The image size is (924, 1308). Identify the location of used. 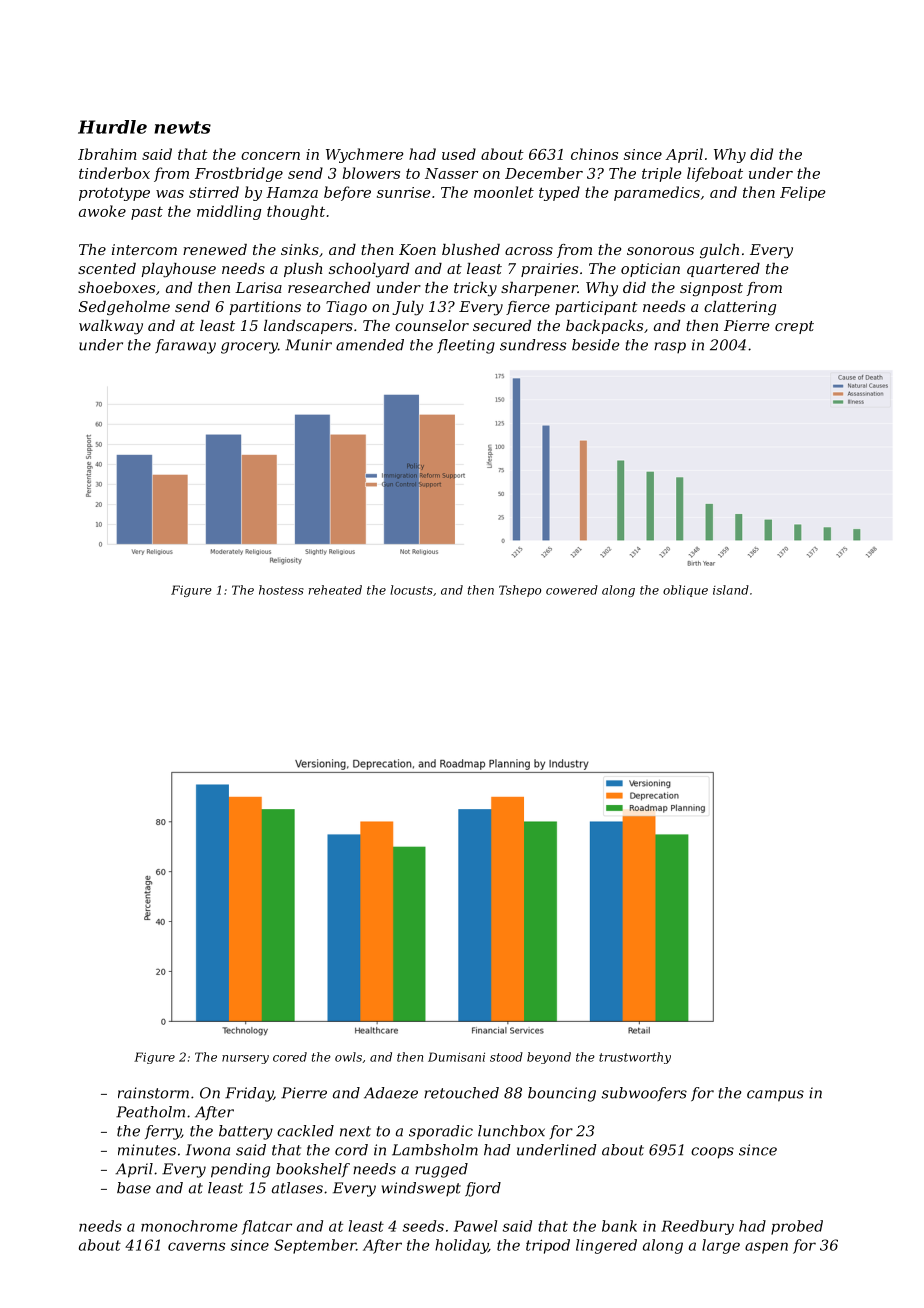
(459, 154).
